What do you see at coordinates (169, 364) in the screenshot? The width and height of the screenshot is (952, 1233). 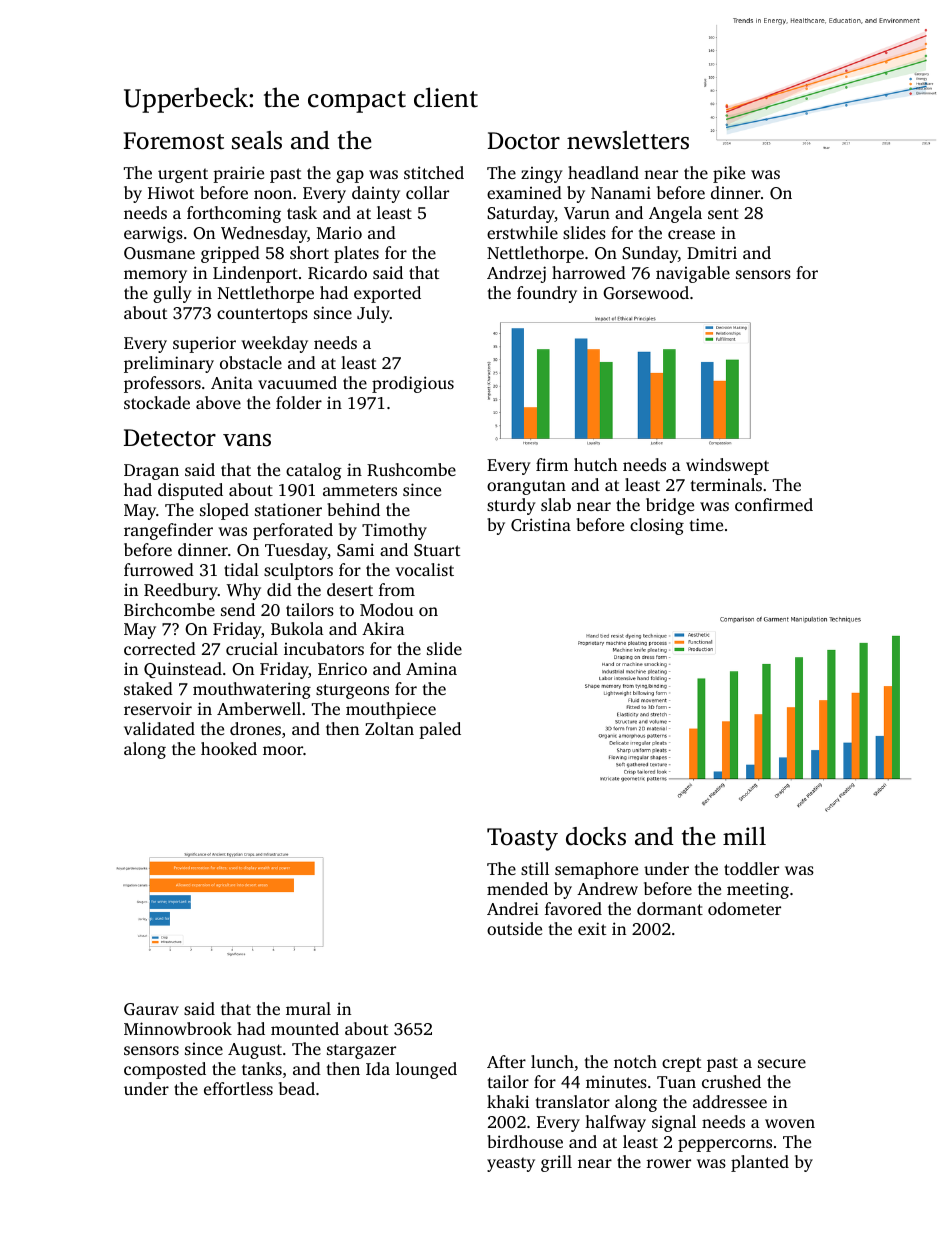 I see `preliminary` at bounding box center [169, 364].
